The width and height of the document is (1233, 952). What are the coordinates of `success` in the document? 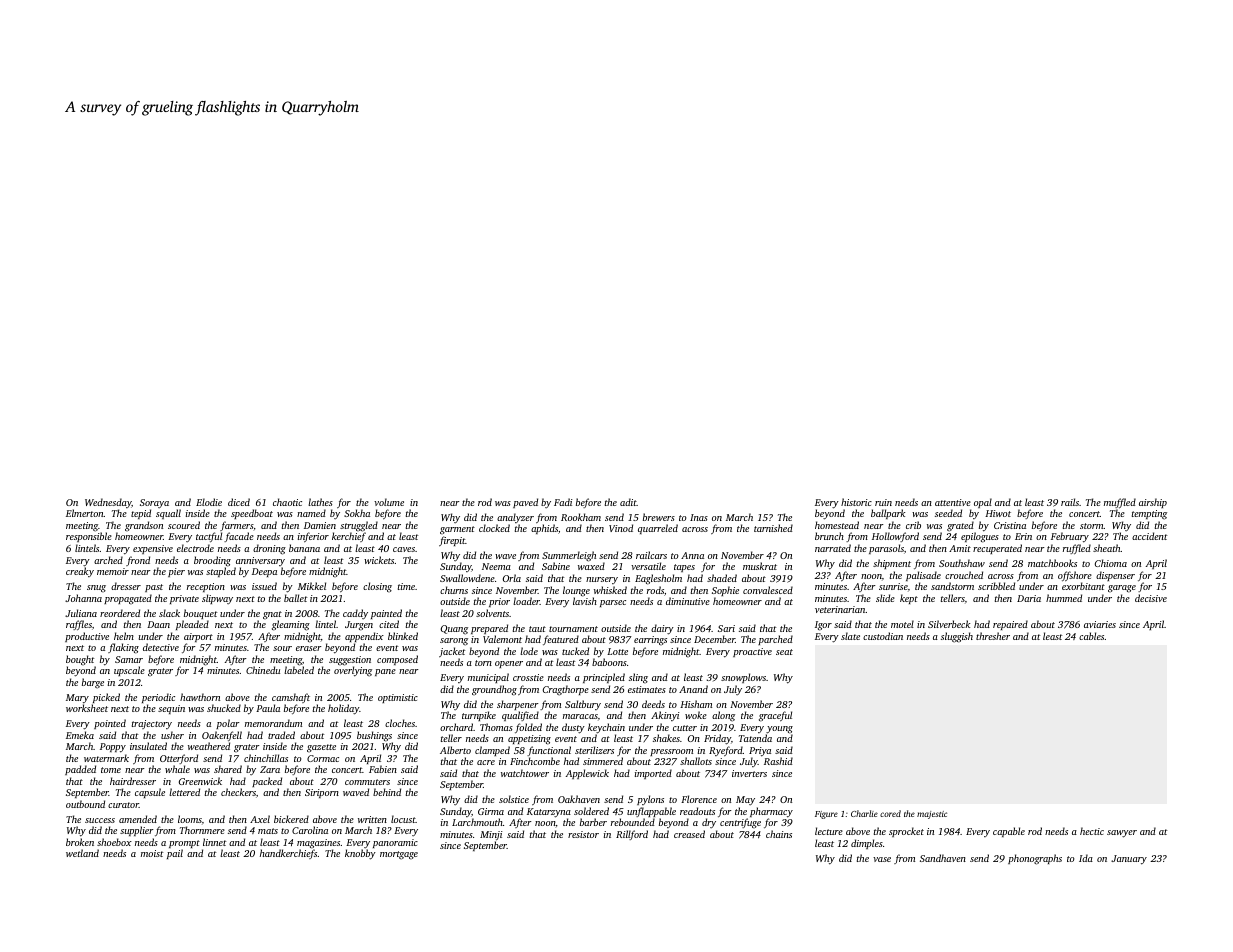 It's located at (100, 820).
